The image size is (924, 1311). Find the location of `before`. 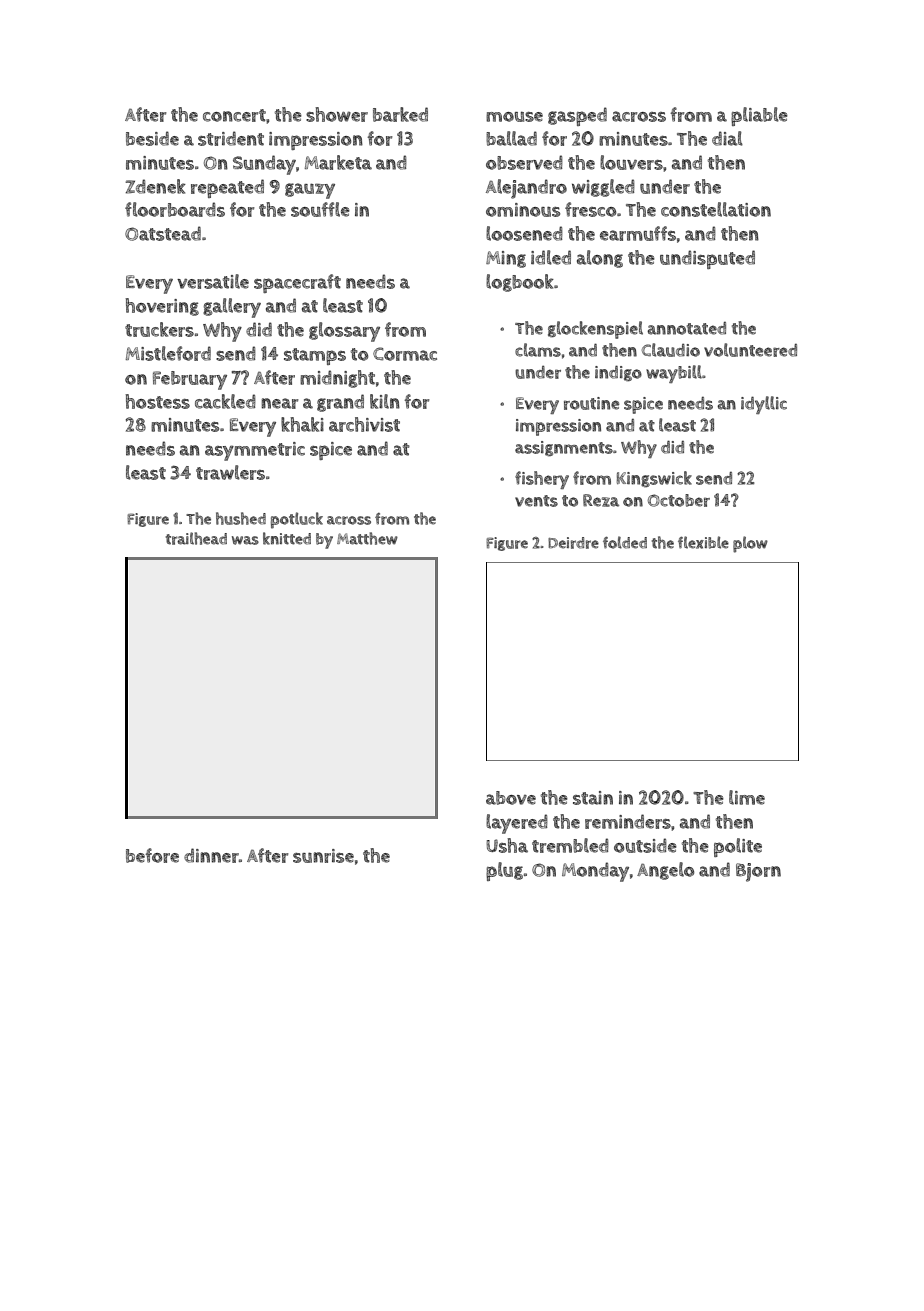

before is located at coordinates (152, 855).
